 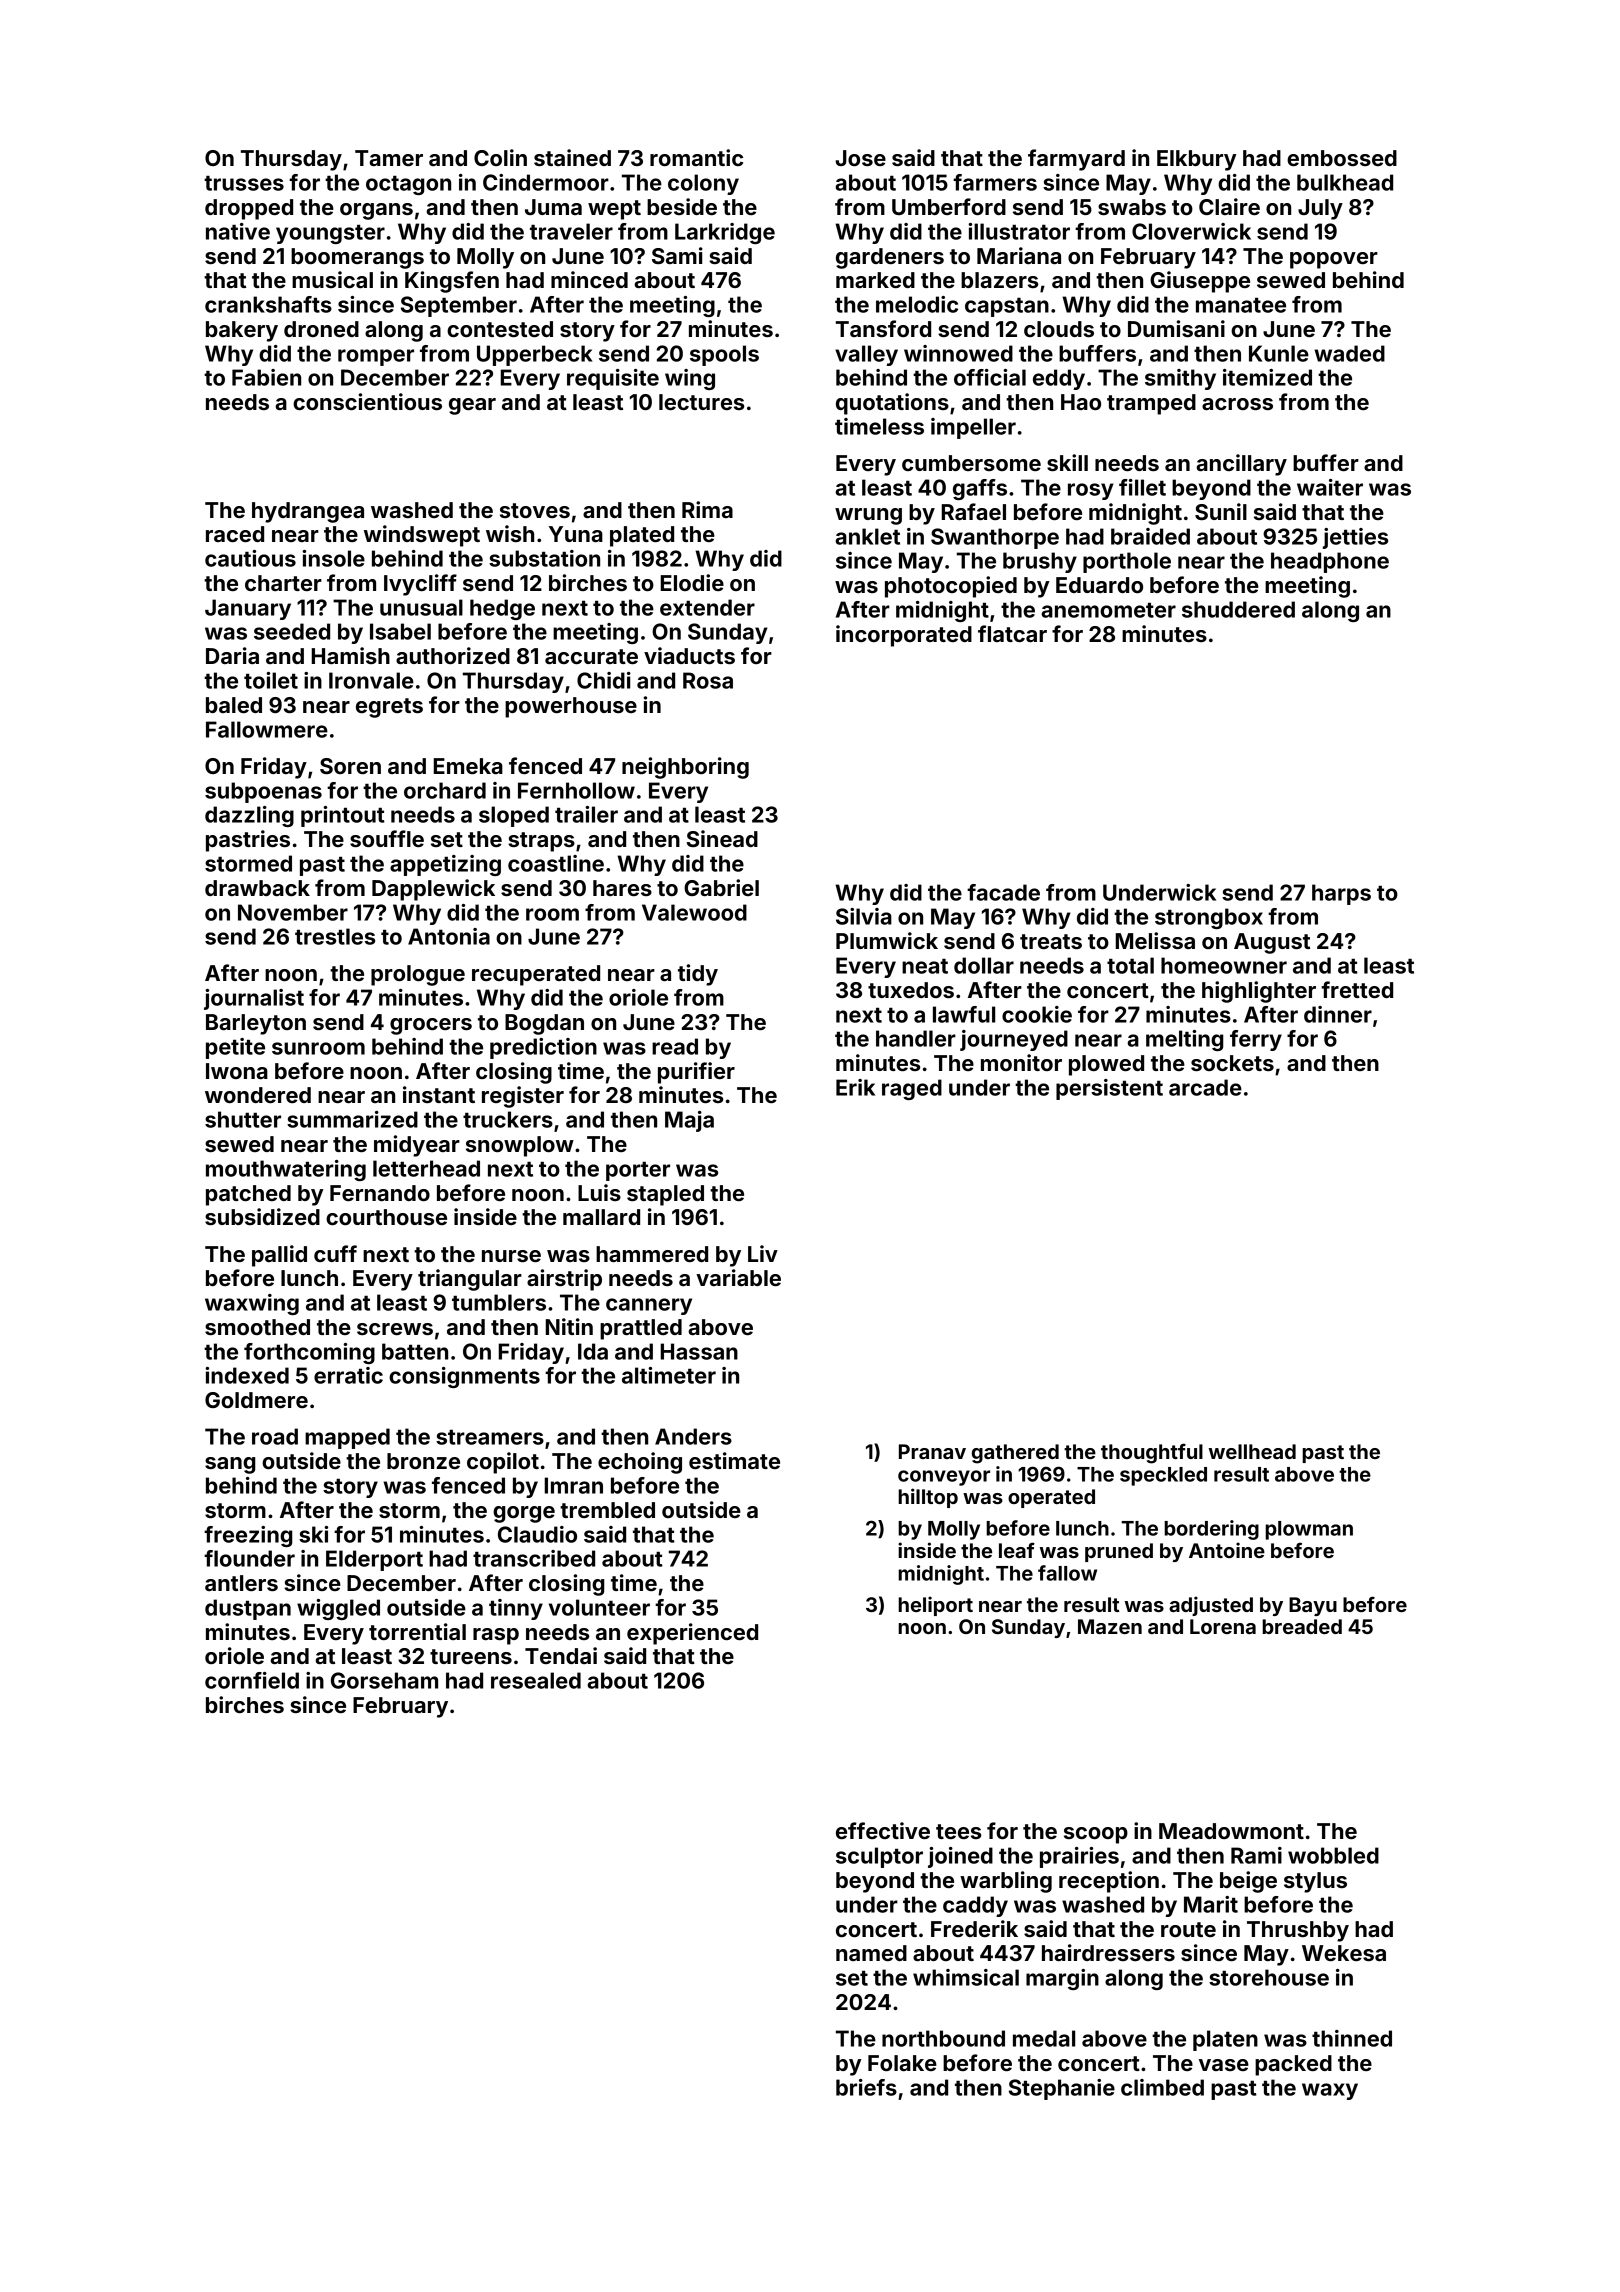 What do you see at coordinates (247, 1375) in the page?
I see `indexed` at bounding box center [247, 1375].
